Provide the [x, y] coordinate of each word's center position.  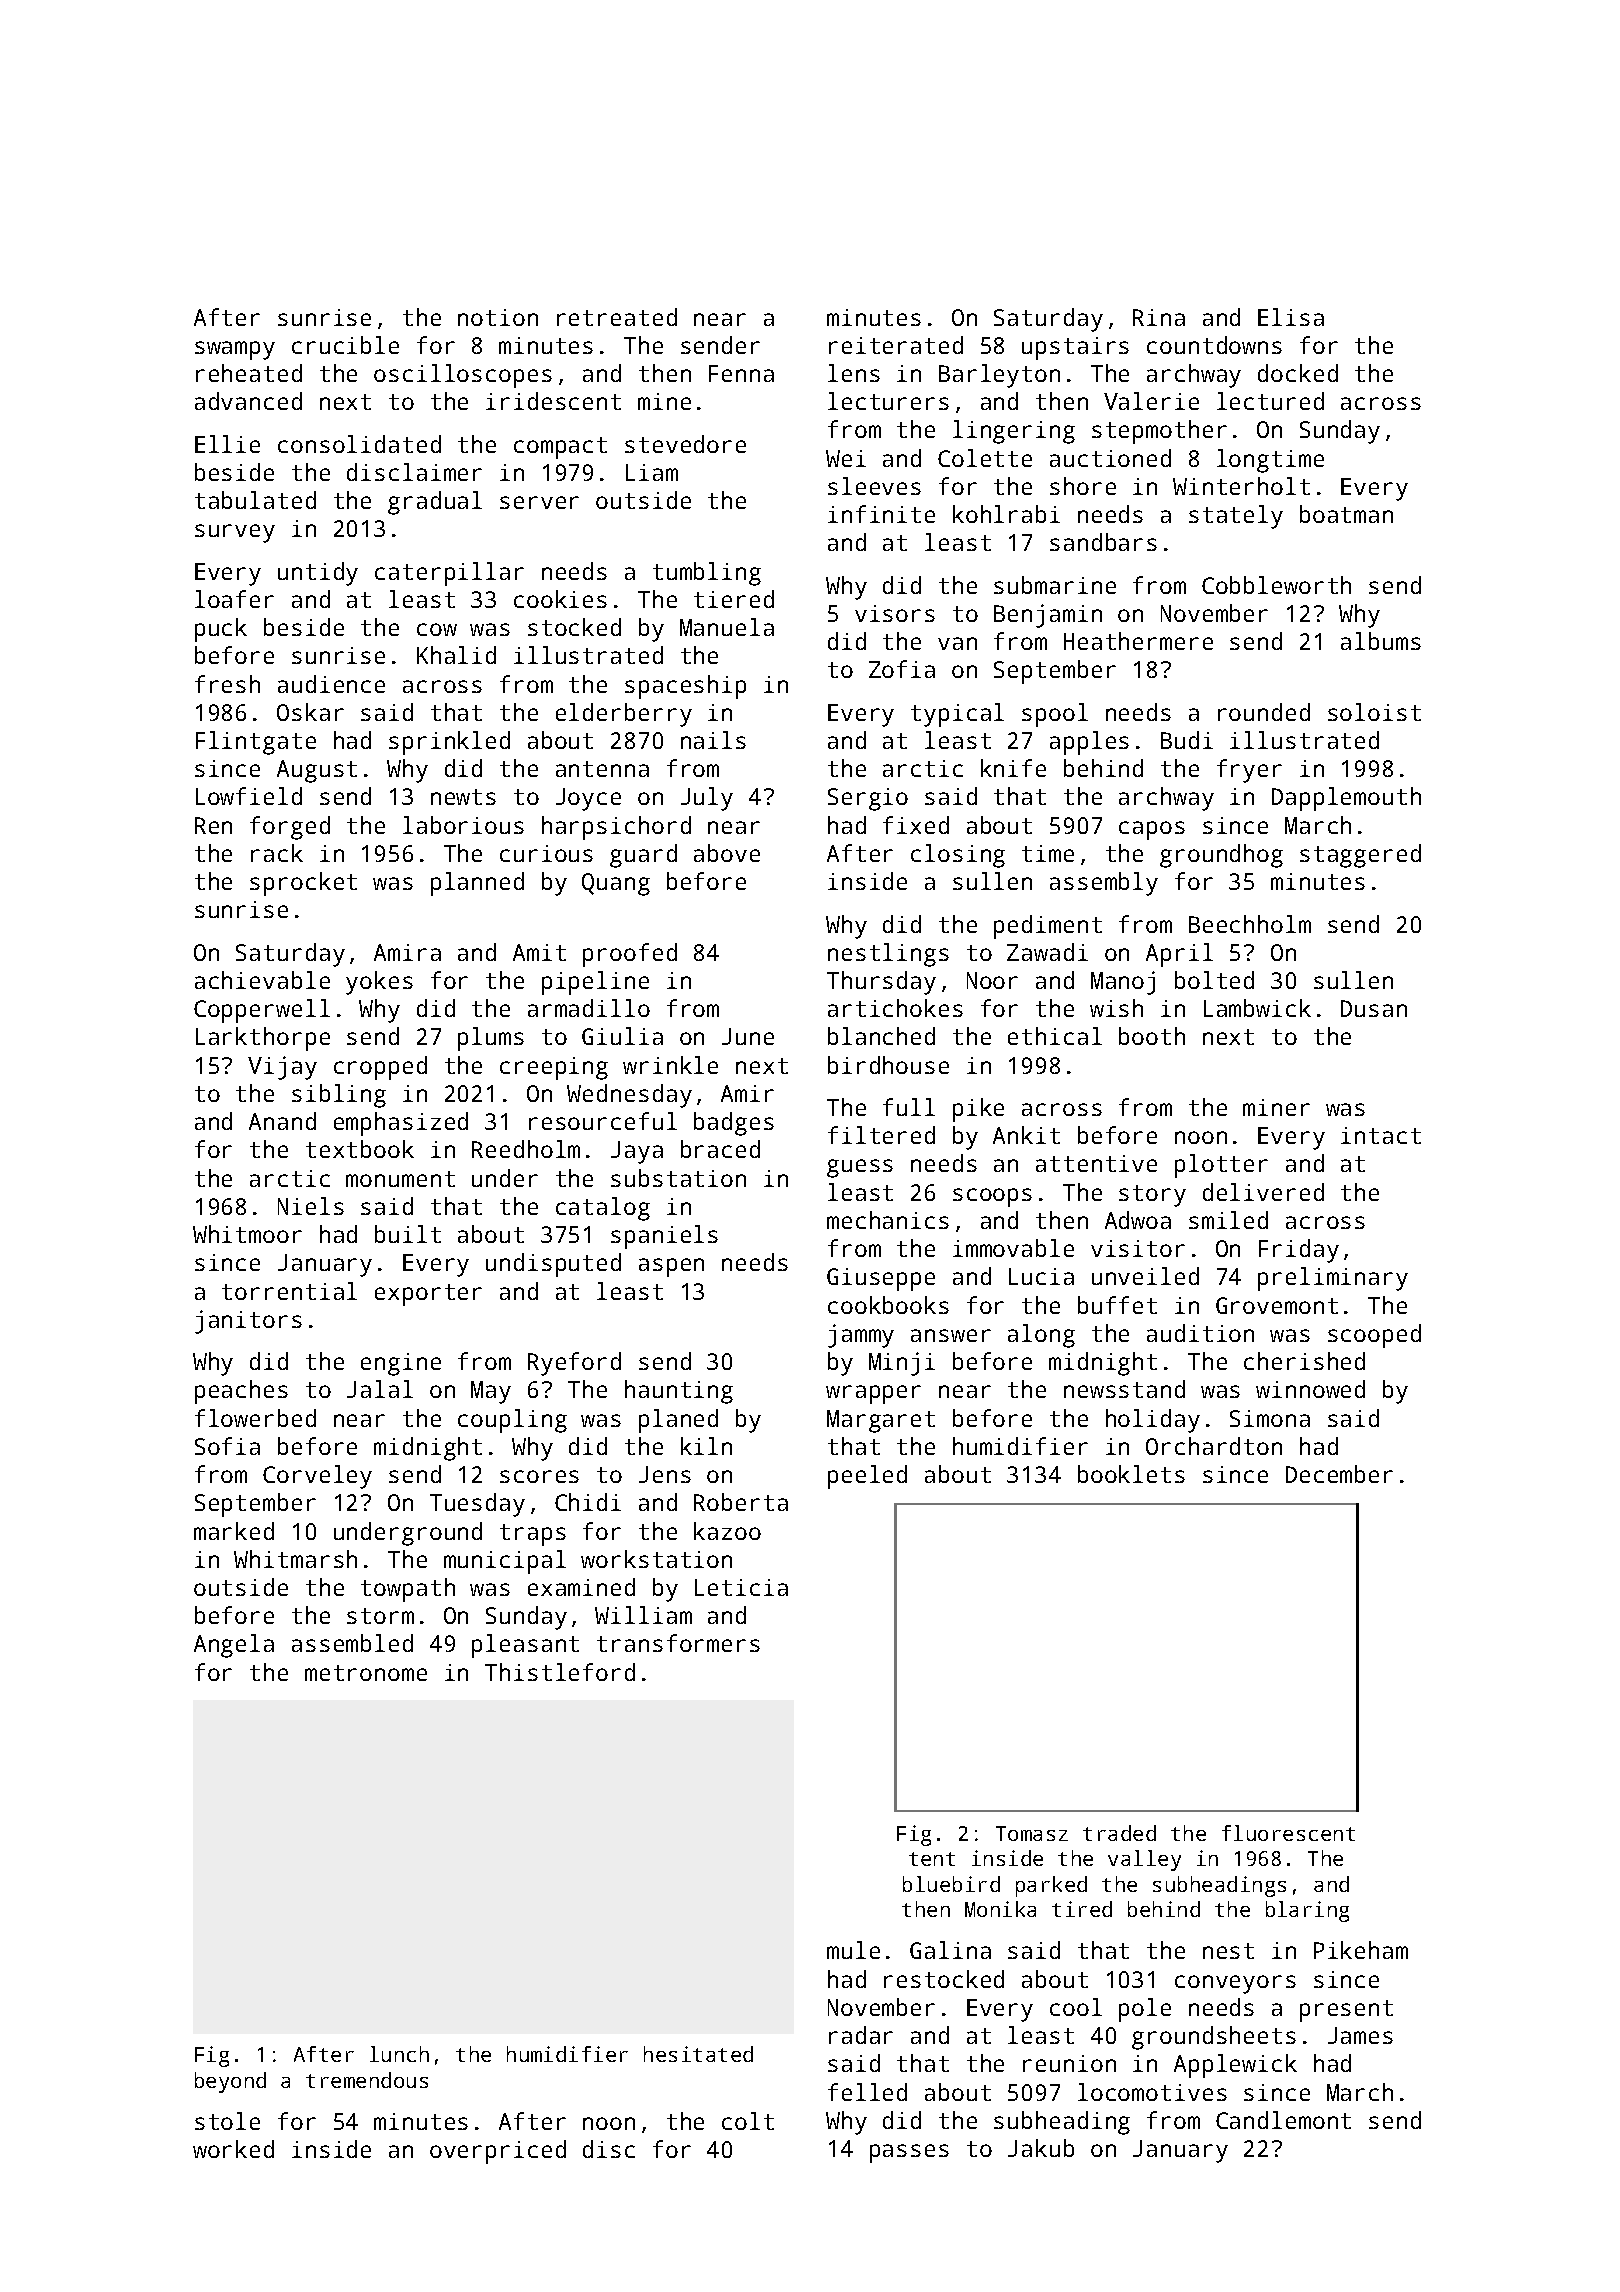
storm [380, 1616]
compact [560, 448]
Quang [616, 884]
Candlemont [1283, 2120]
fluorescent [1288, 1833]
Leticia [741, 1587]
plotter [1221, 1166]
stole [227, 2121]
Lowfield [249, 796]
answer [951, 1335]
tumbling [707, 574]
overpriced [498, 2152]
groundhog [1221, 856]
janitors [248, 1322]
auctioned [1110, 458]
